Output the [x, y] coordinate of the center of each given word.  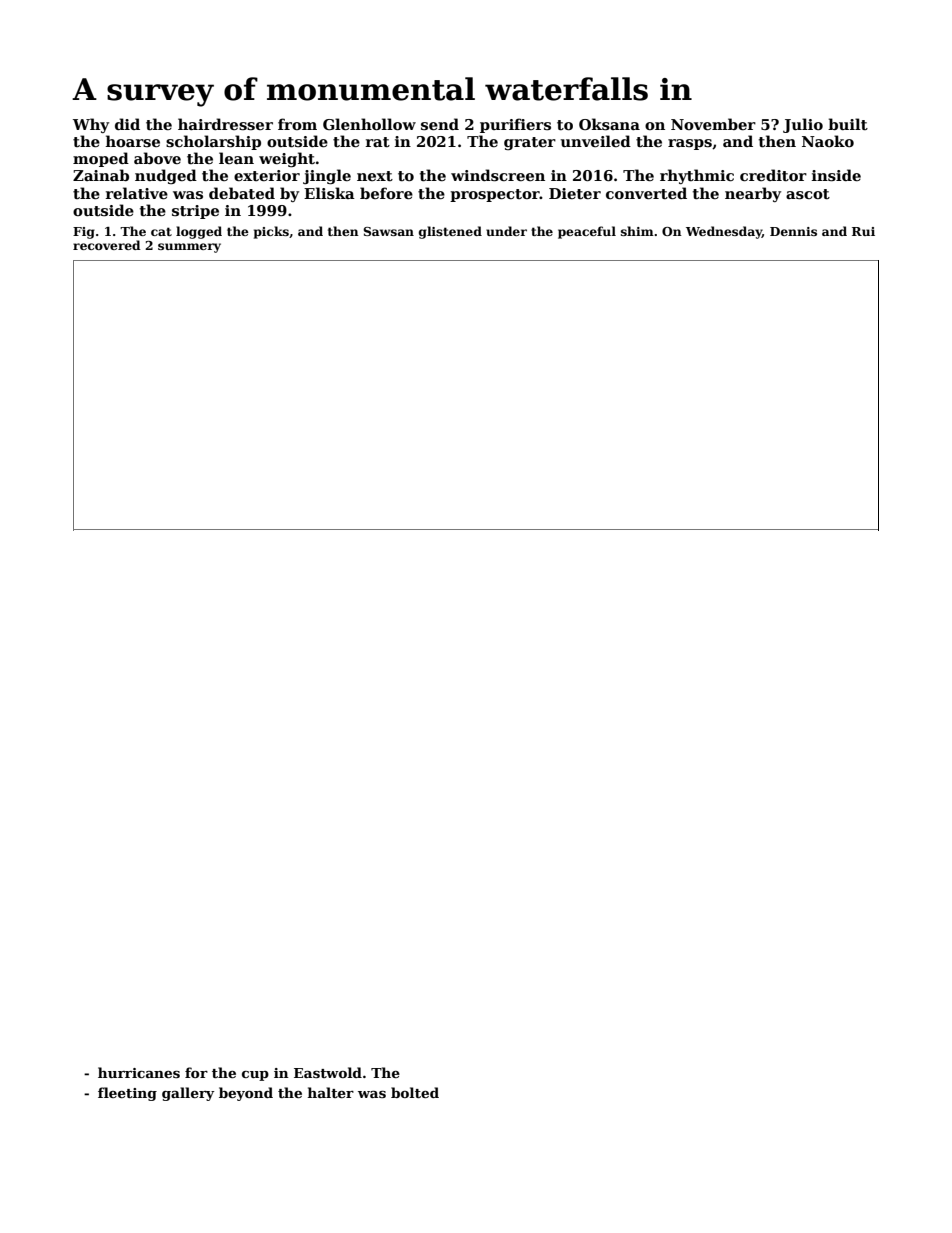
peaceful [587, 232]
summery [189, 248]
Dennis [793, 231]
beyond [246, 1094]
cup [255, 1076]
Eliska [329, 193]
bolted [415, 1092]
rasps [690, 144]
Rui [863, 231]
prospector [495, 195]
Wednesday [724, 232]
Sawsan [388, 231]
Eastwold [328, 1072]
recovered [107, 245]
